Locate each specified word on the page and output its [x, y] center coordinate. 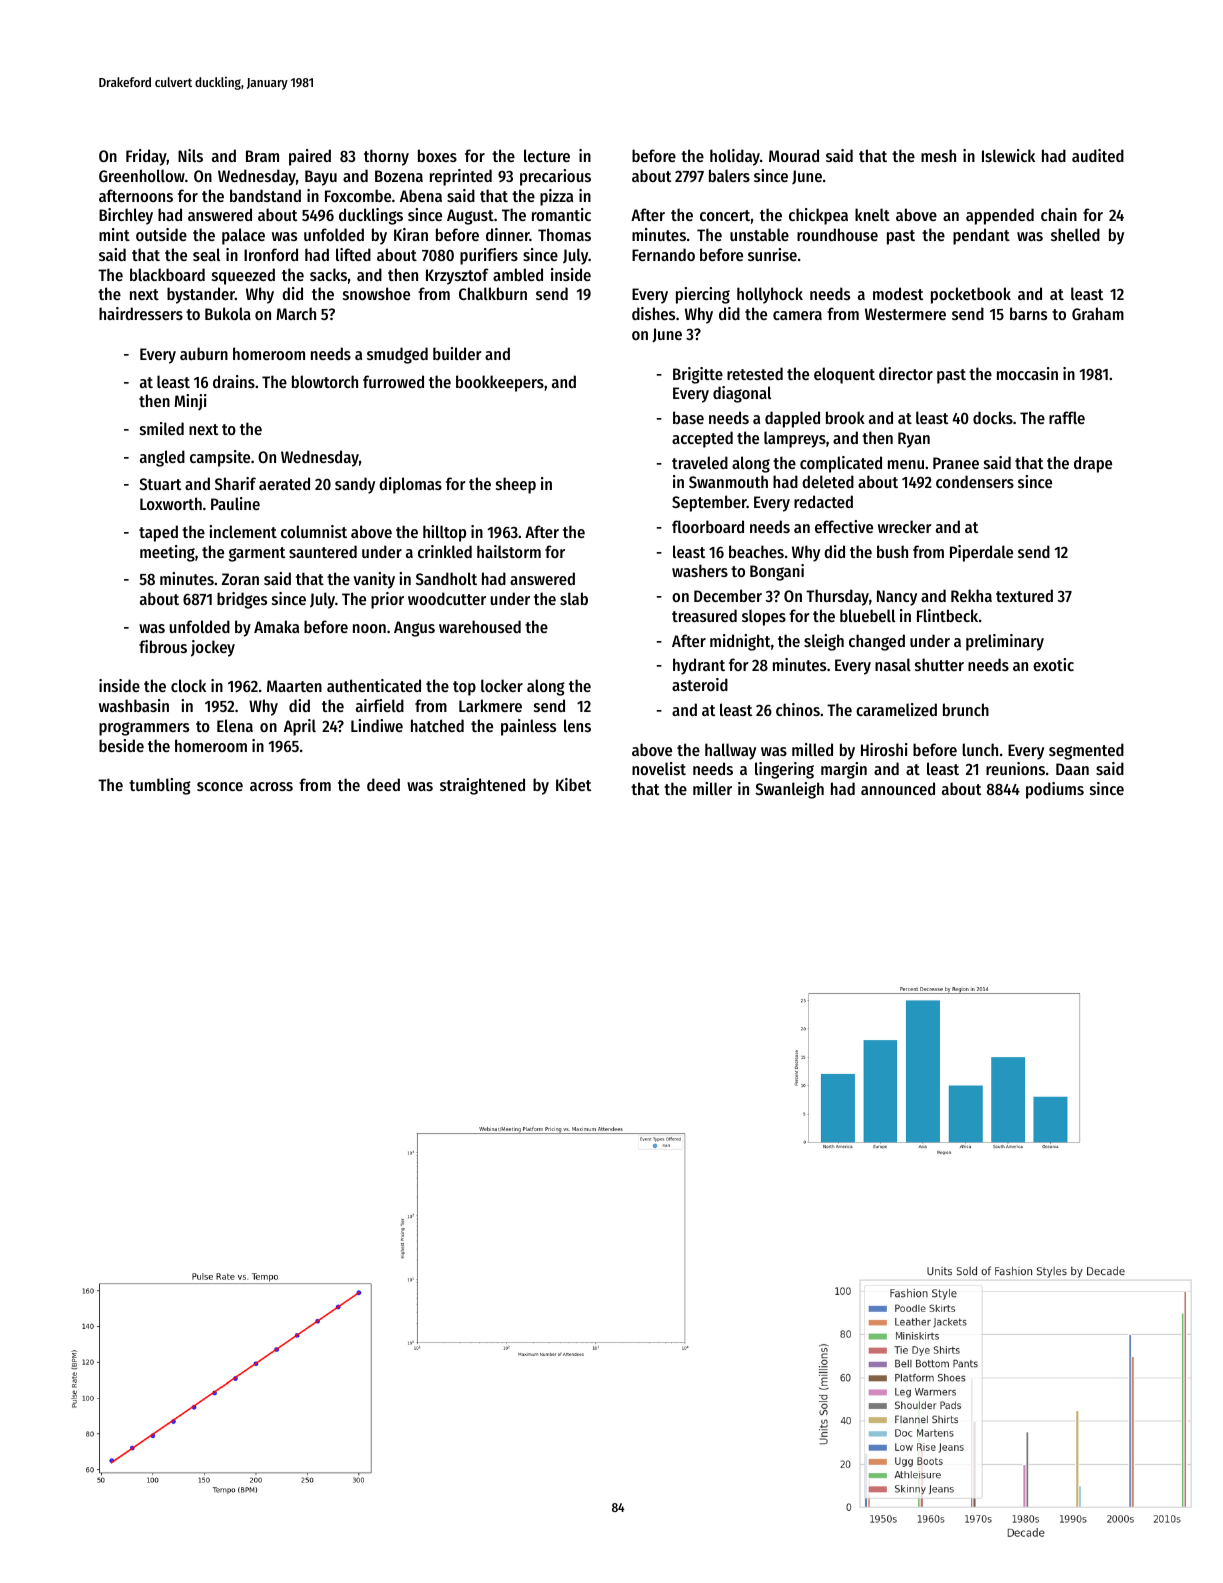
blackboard [167, 274]
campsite [220, 458]
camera [797, 315]
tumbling [160, 786]
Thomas [564, 234]
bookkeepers [500, 383]
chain [1059, 214]
